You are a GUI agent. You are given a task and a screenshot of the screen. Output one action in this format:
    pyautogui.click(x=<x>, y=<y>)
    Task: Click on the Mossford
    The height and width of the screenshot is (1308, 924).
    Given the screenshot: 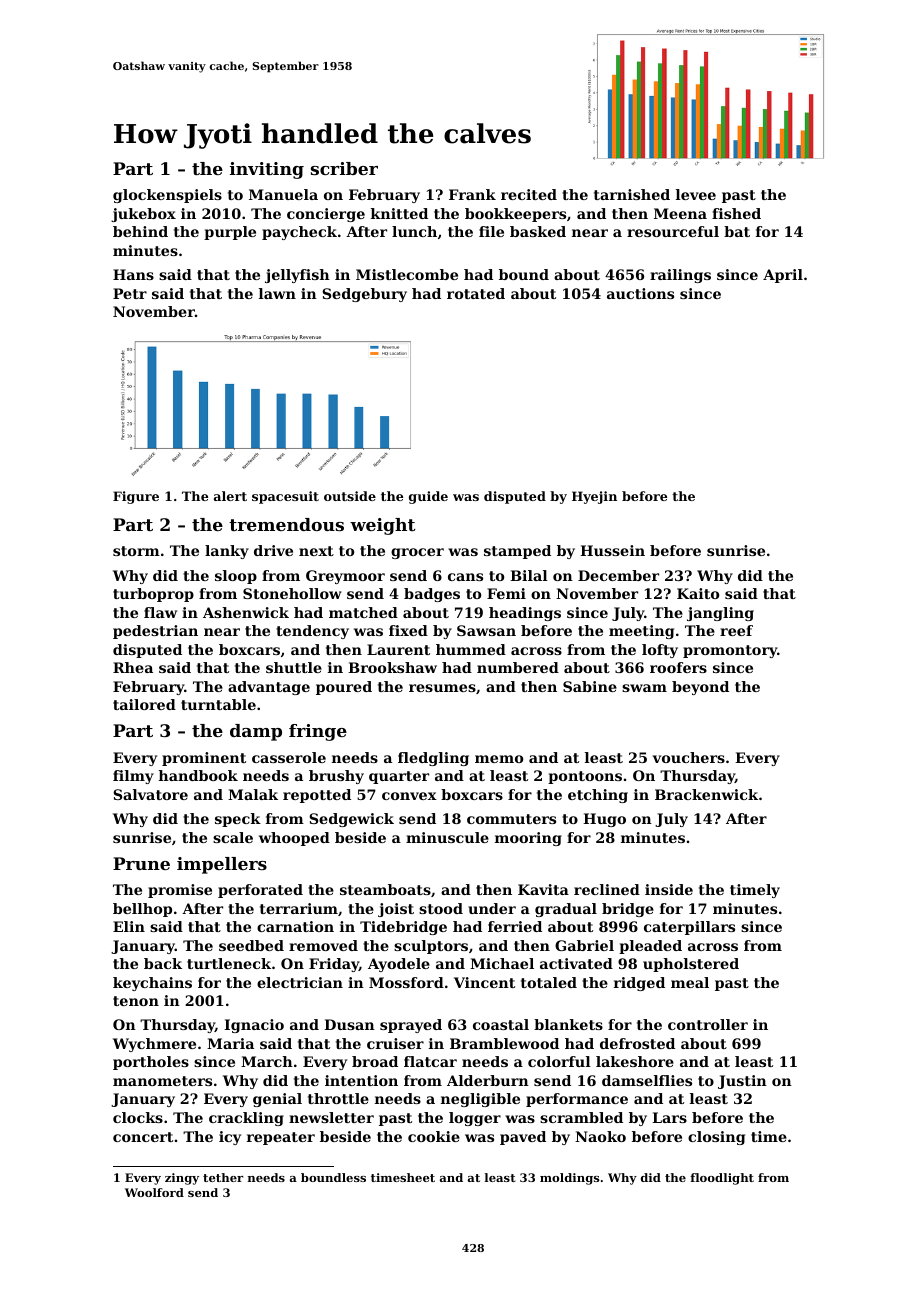 What is the action you would take?
    pyautogui.click(x=406, y=982)
